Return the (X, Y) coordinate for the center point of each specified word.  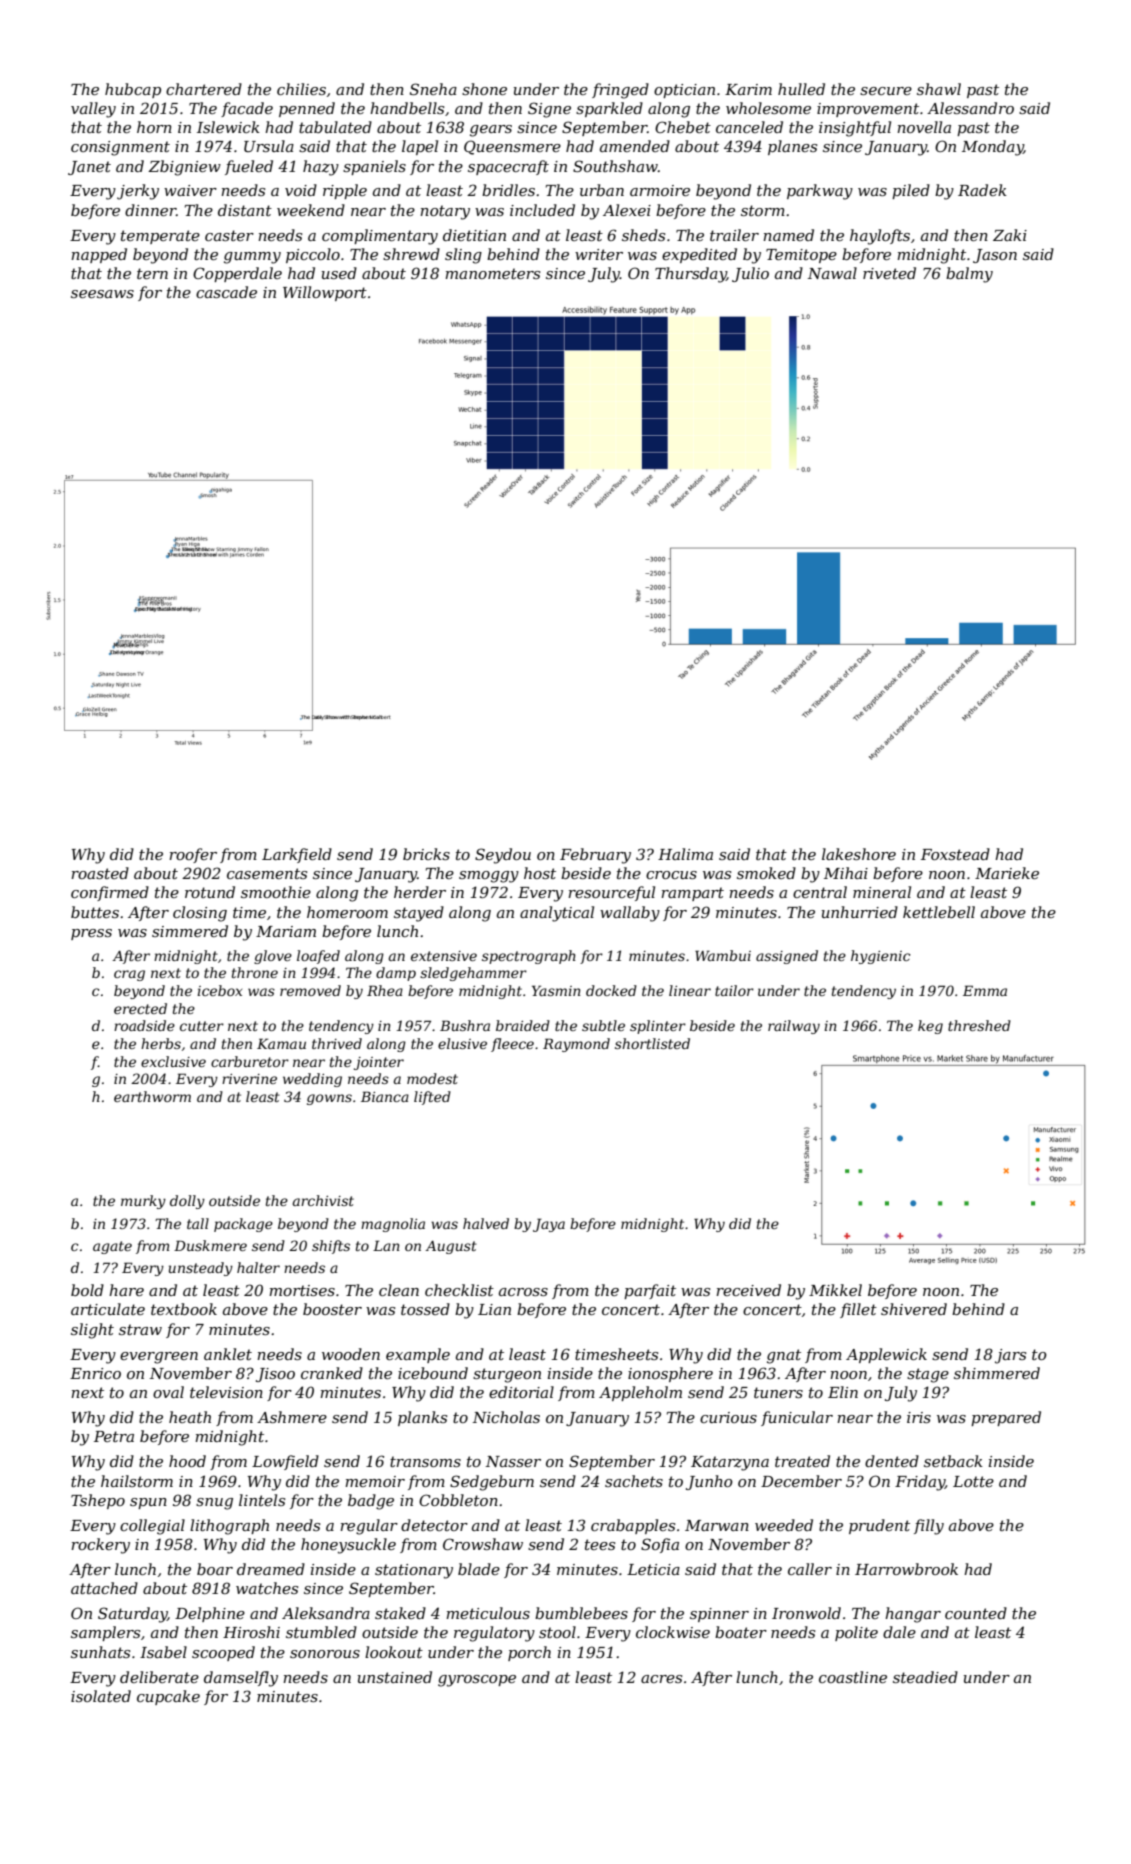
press (91, 934)
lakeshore (859, 854)
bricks (426, 854)
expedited (699, 255)
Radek (982, 190)
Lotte (973, 1481)
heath (190, 1417)
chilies (301, 89)
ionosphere (670, 1374)
